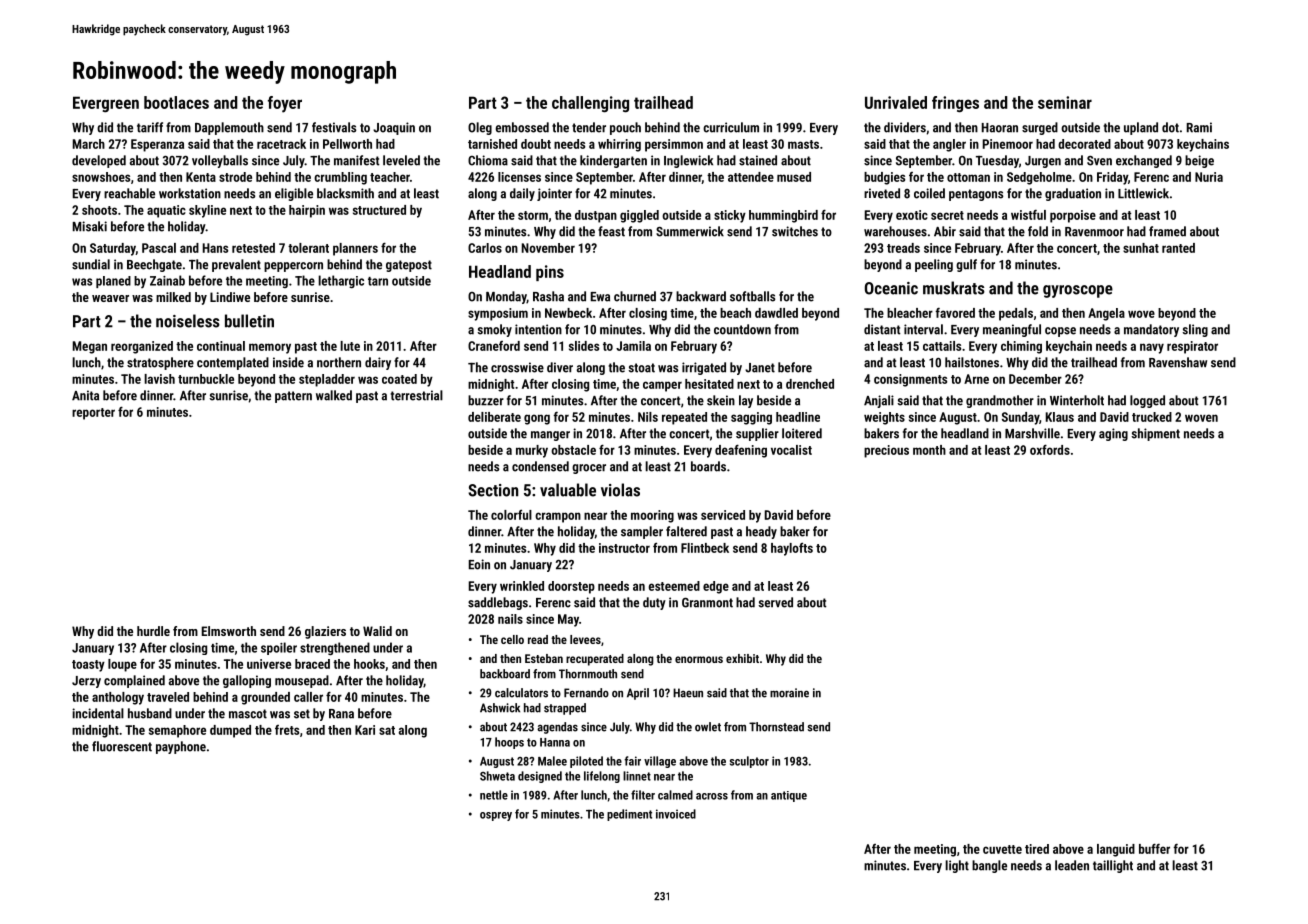 This page has width=1308, height=924. What do you see at coordinates (166, 211) in the page?
I see `aquatic` at bounding box center [166, 211].
